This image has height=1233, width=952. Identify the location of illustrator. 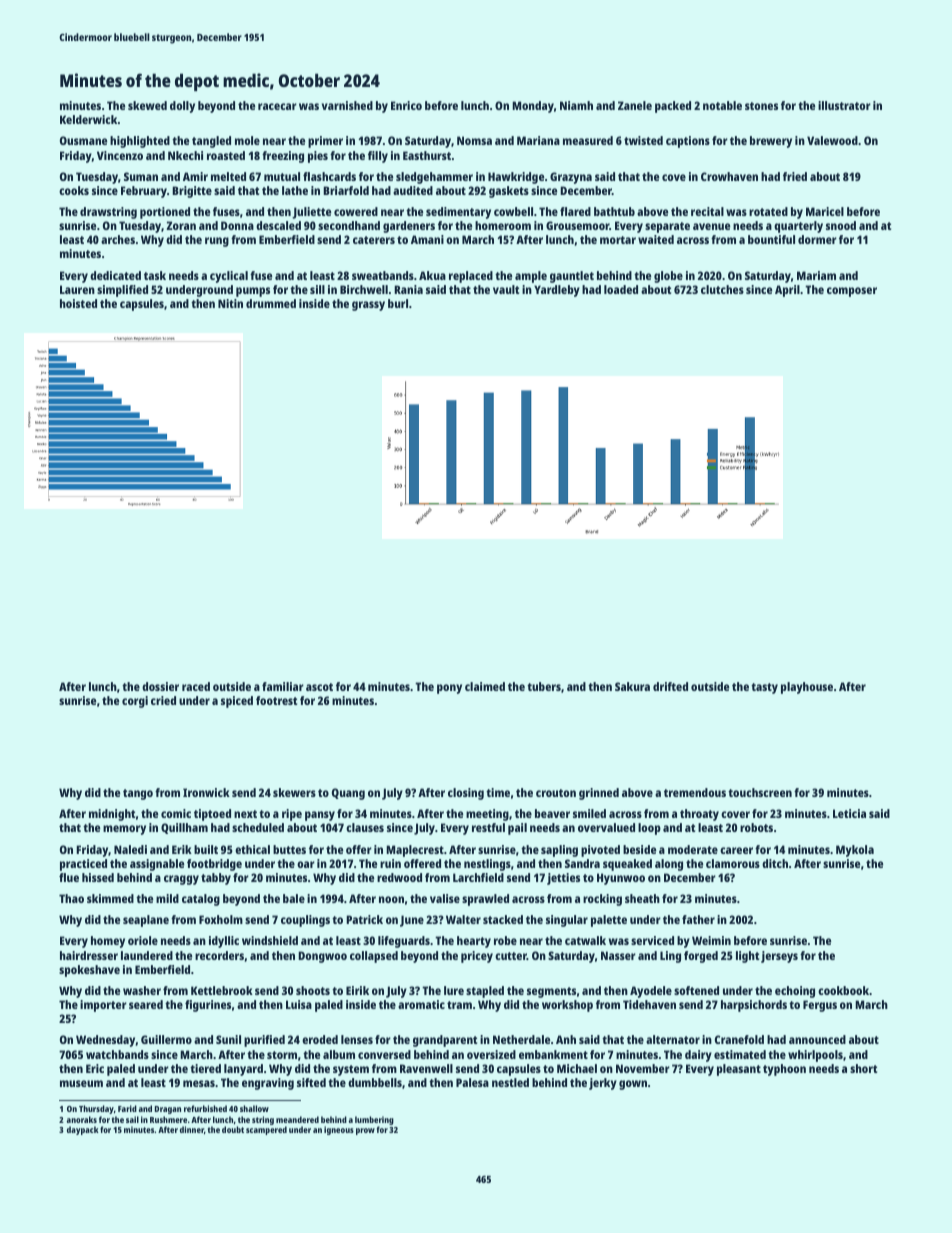
(844, 105).
